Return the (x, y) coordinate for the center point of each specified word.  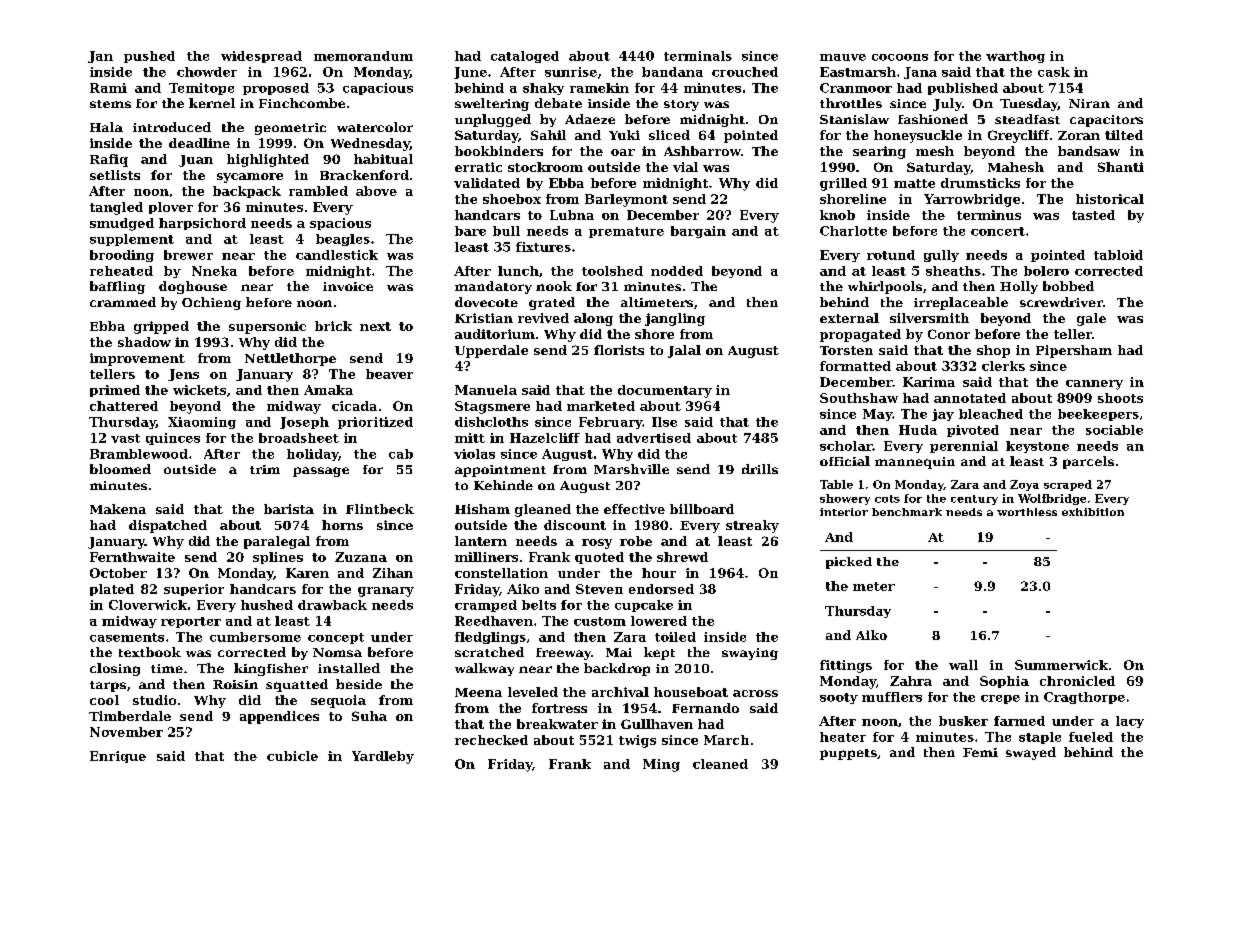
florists (619, 350)
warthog (1015, 57)
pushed (149, 57)
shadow (144, 342)
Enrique (118, 757)
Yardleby (383, 757)
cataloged (525, 57)
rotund (891, 255)
